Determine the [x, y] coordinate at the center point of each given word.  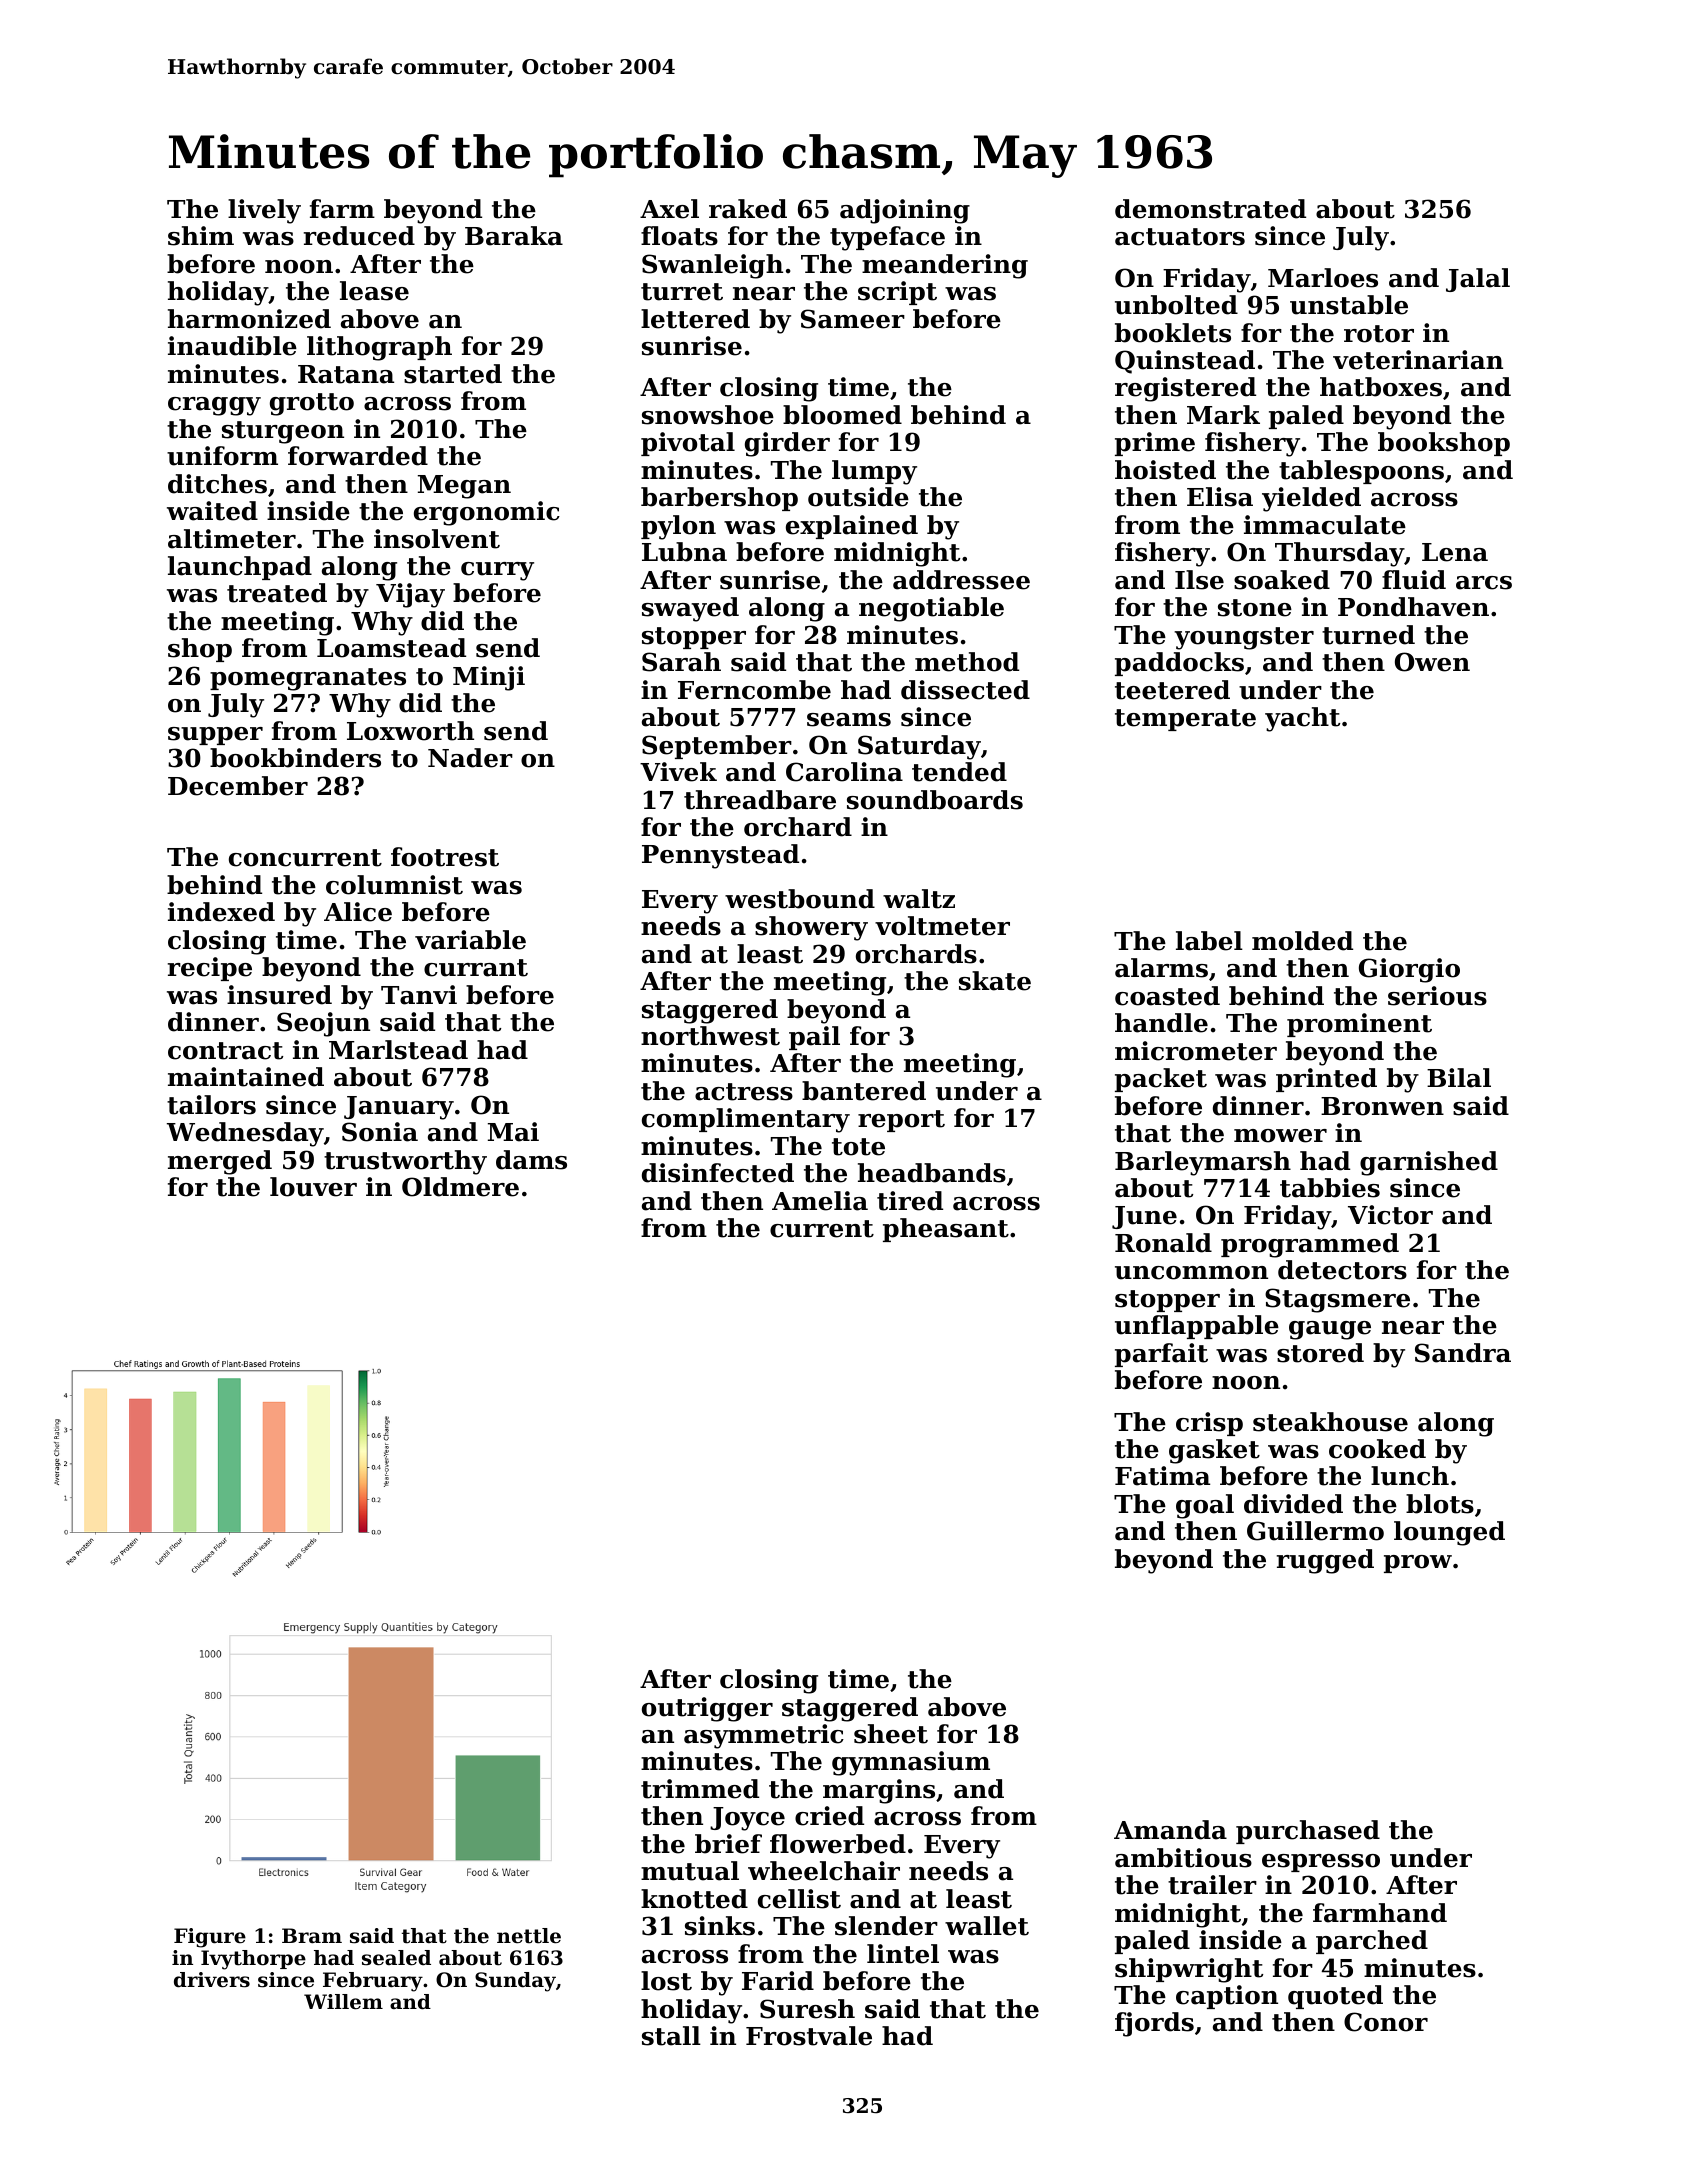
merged [220, 1162]
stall [671, 2036]
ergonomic [487, 513]
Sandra [1463, 1353]
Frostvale [809, 2036]
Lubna [684, 552]
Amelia [820, 1201]
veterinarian [1418, 360]
